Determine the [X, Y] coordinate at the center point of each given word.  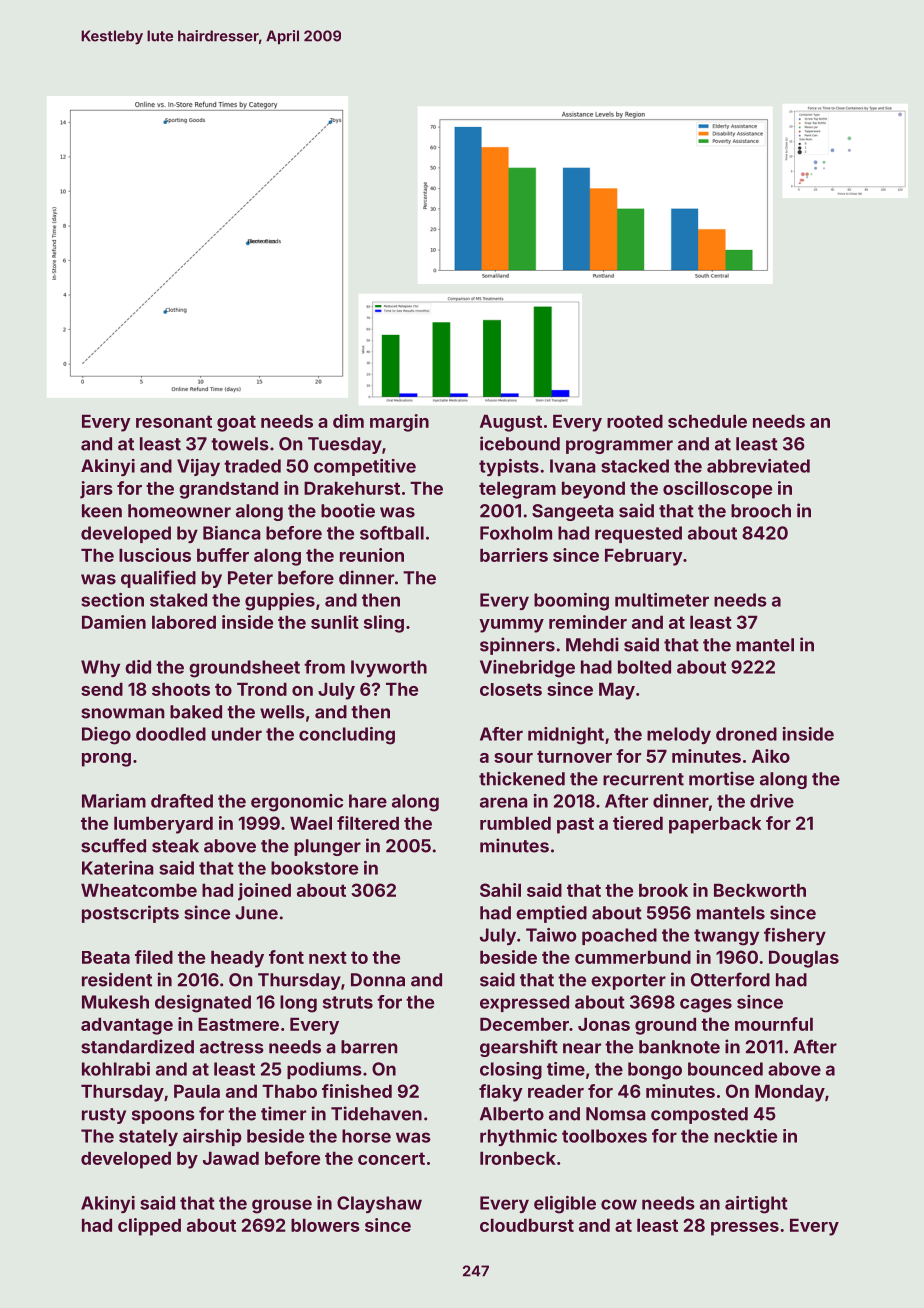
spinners [517, 646]
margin [399, 423]
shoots [181, 689]
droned [746, 734]
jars [96, 490]
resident [117, 979]
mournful [774, 1024]
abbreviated [758, 466]
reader [556, 1091]
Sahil [500, 890]
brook [663, 890]
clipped [149, 1227]
